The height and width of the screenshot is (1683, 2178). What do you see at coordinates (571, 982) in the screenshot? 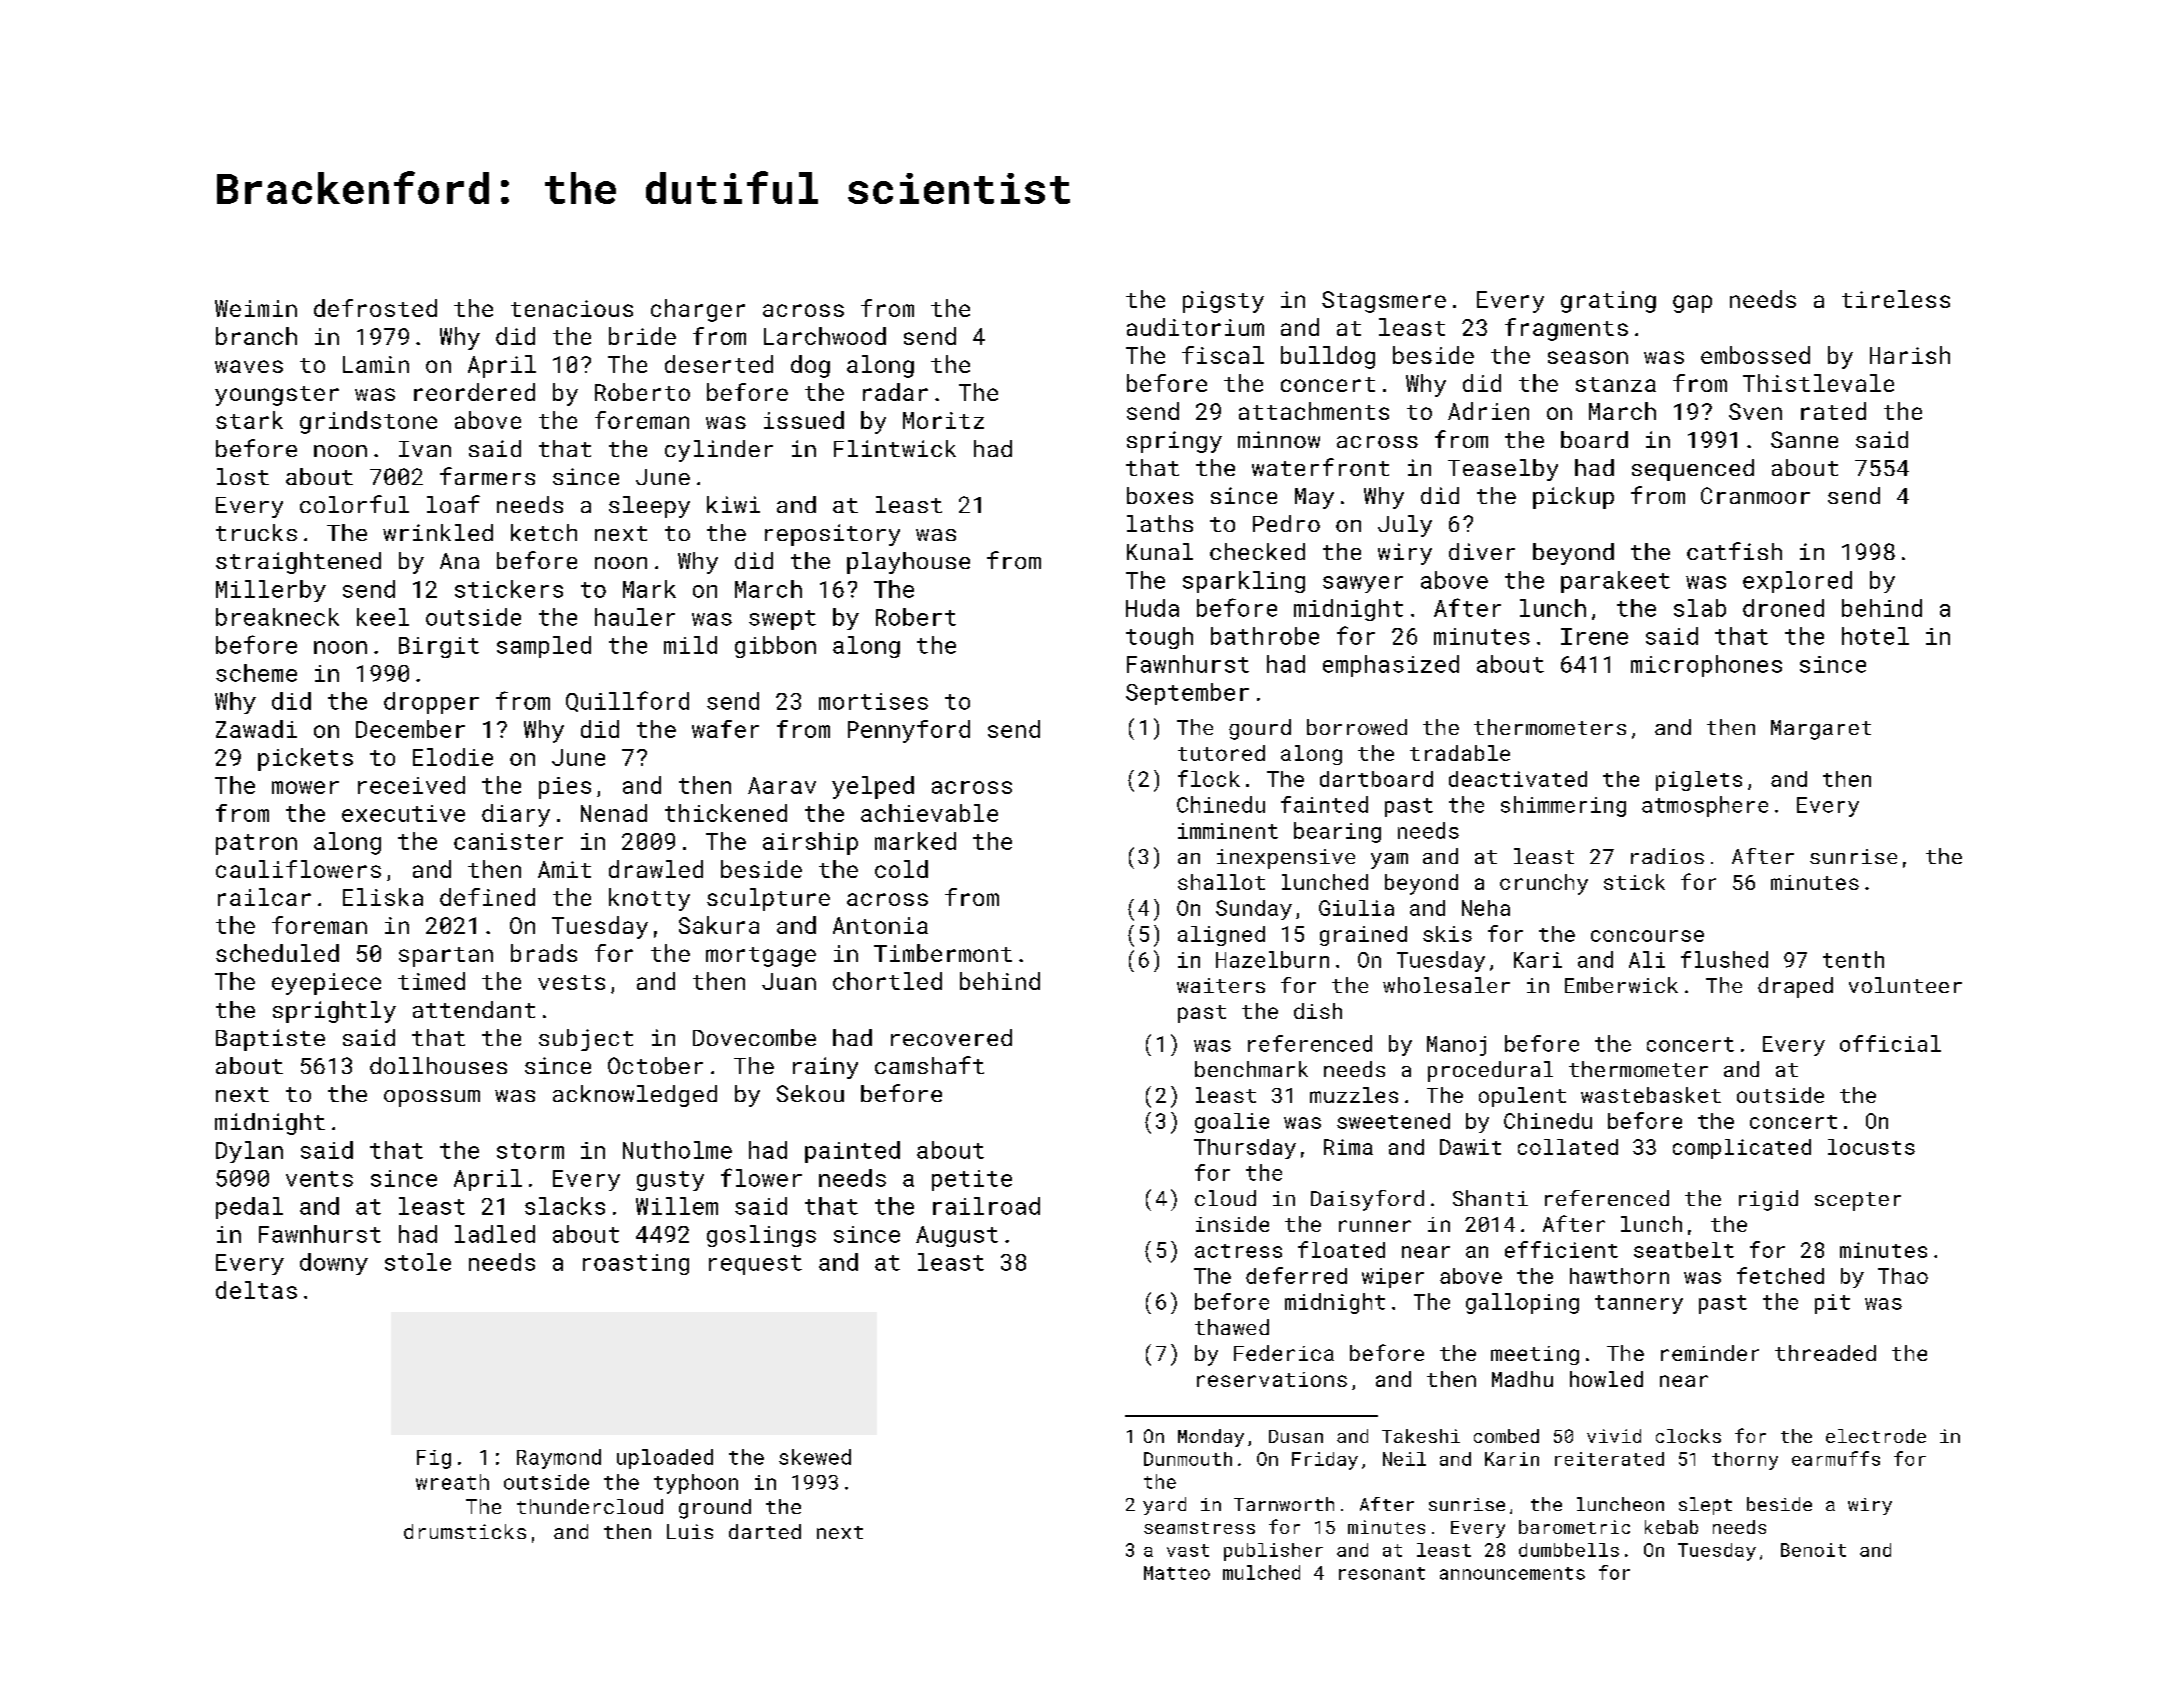
I see `vests` at bounding box center [571, 982].
